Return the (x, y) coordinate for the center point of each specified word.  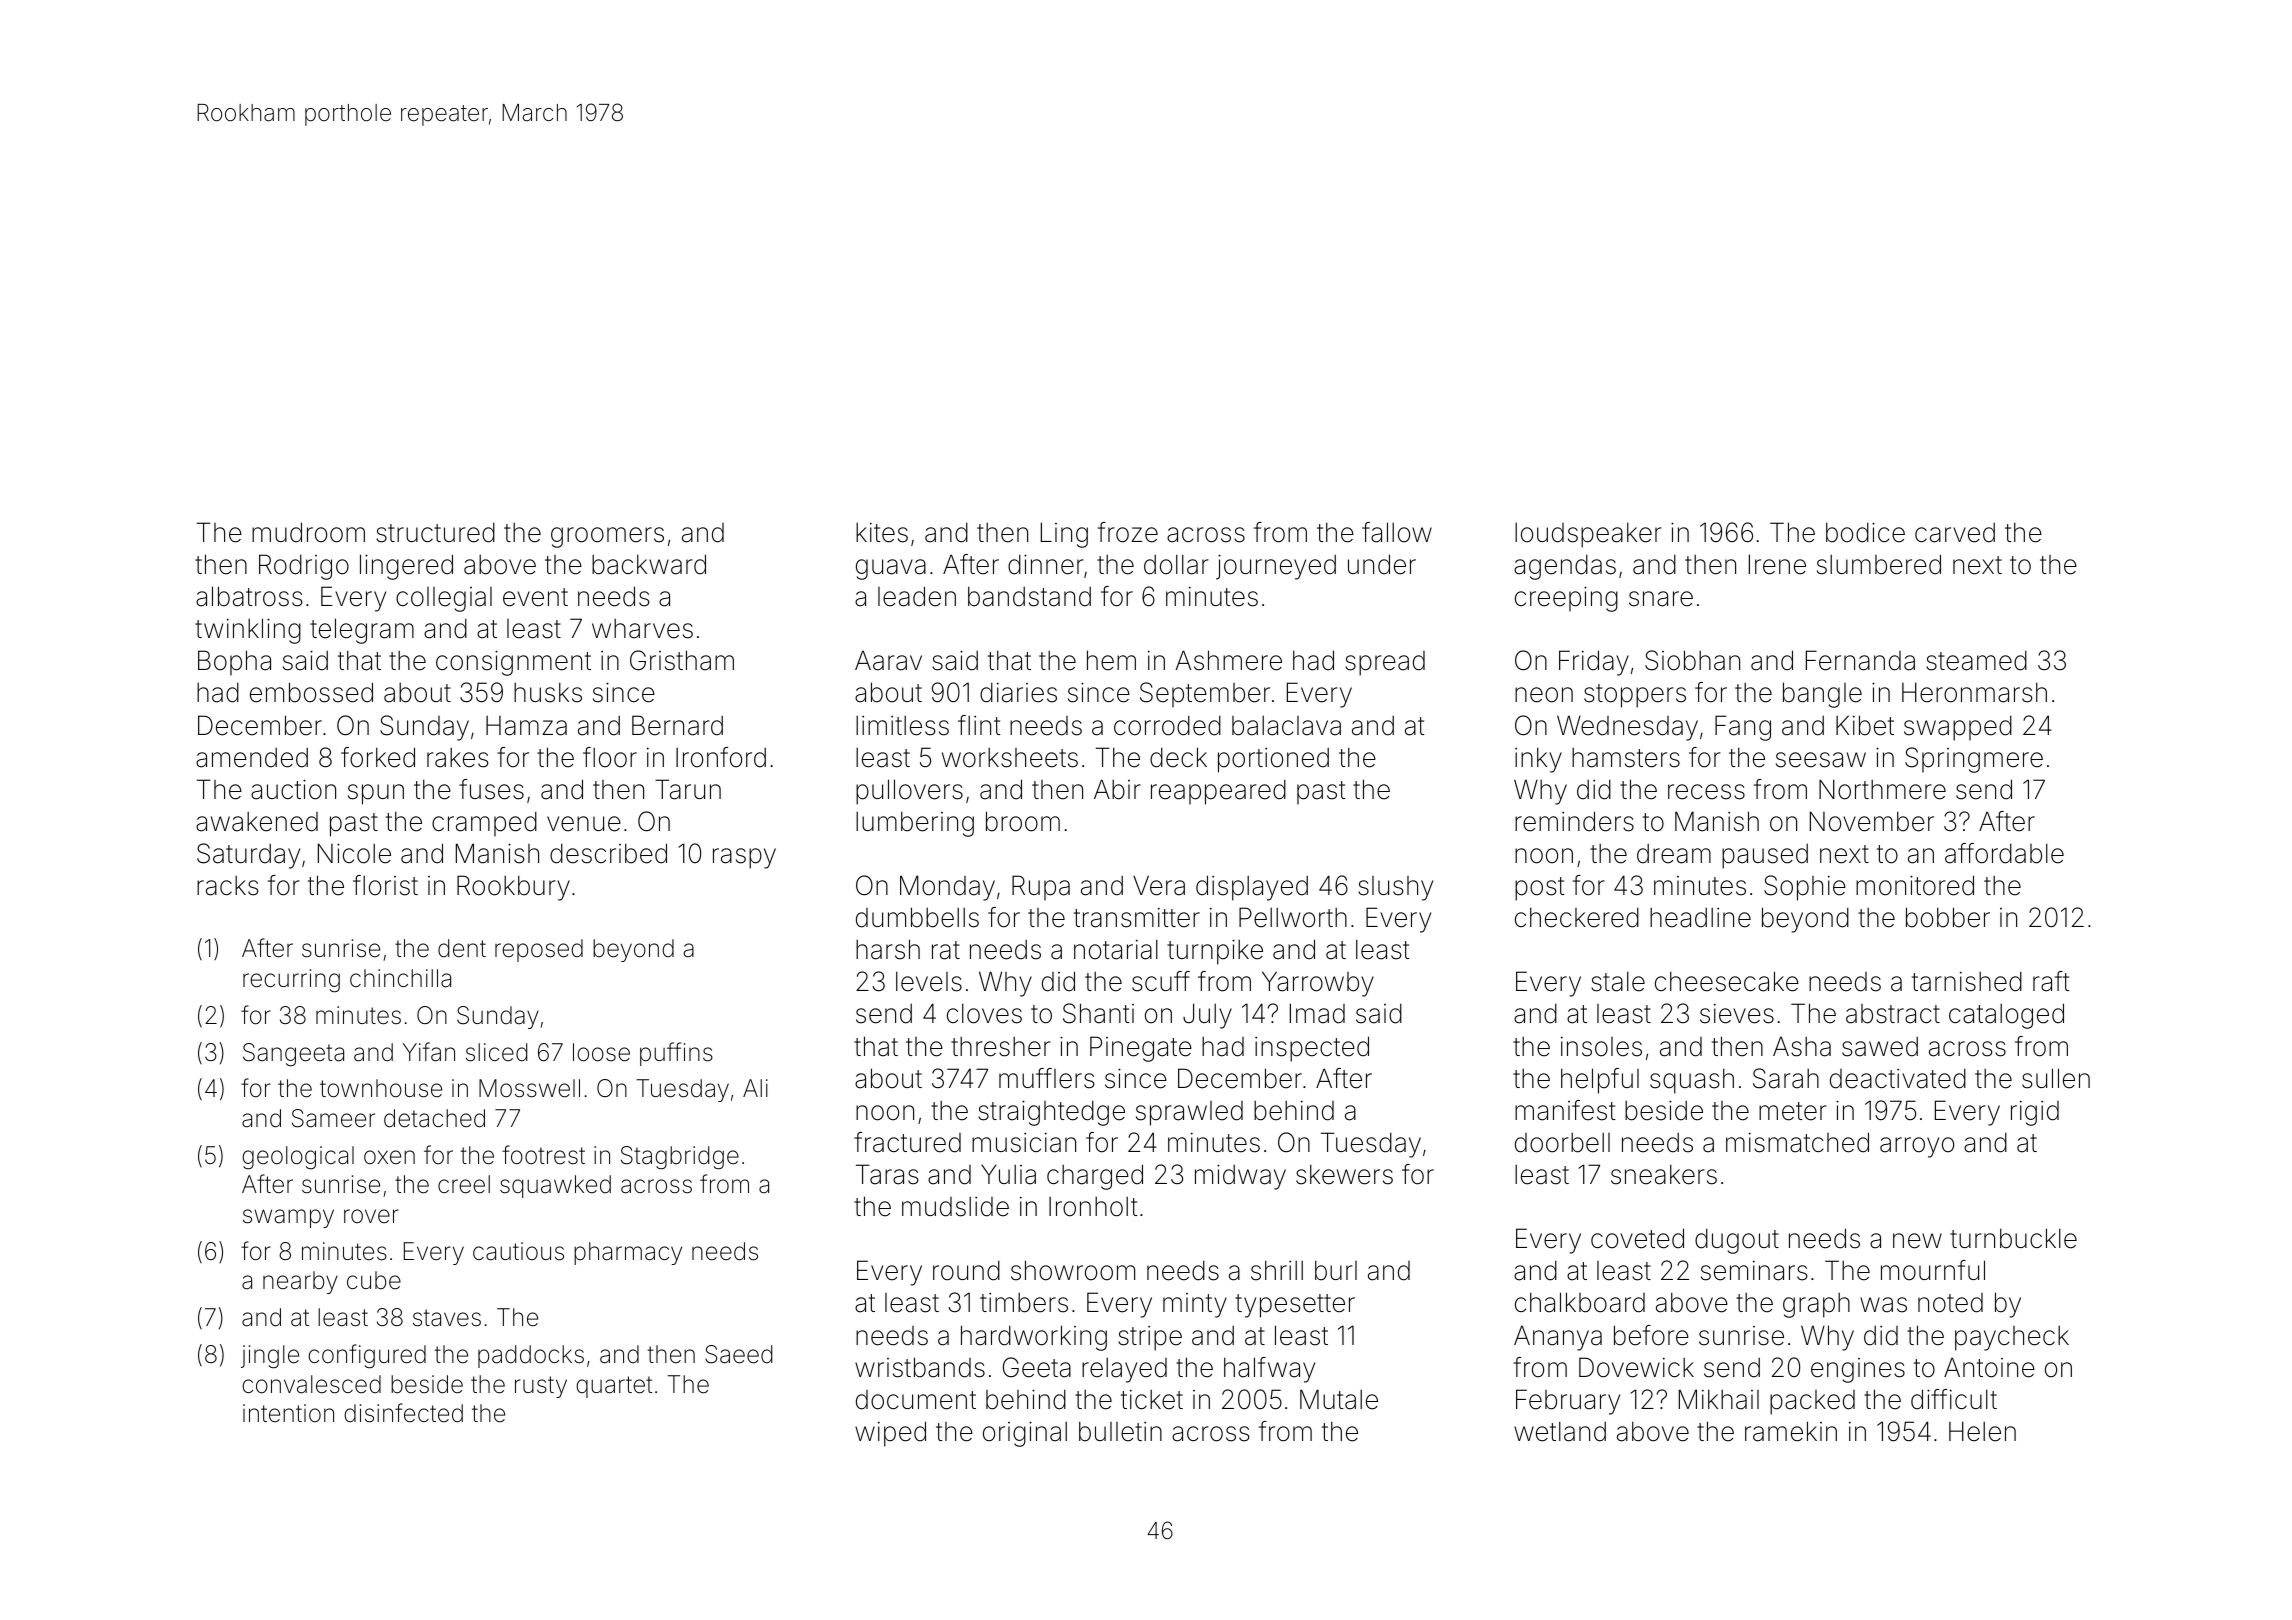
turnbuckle (2013, 1238)
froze (1128, 532)
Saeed (738, 1354)
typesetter (1295, 1306)
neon (1544, 695)
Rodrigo (304, 567)
